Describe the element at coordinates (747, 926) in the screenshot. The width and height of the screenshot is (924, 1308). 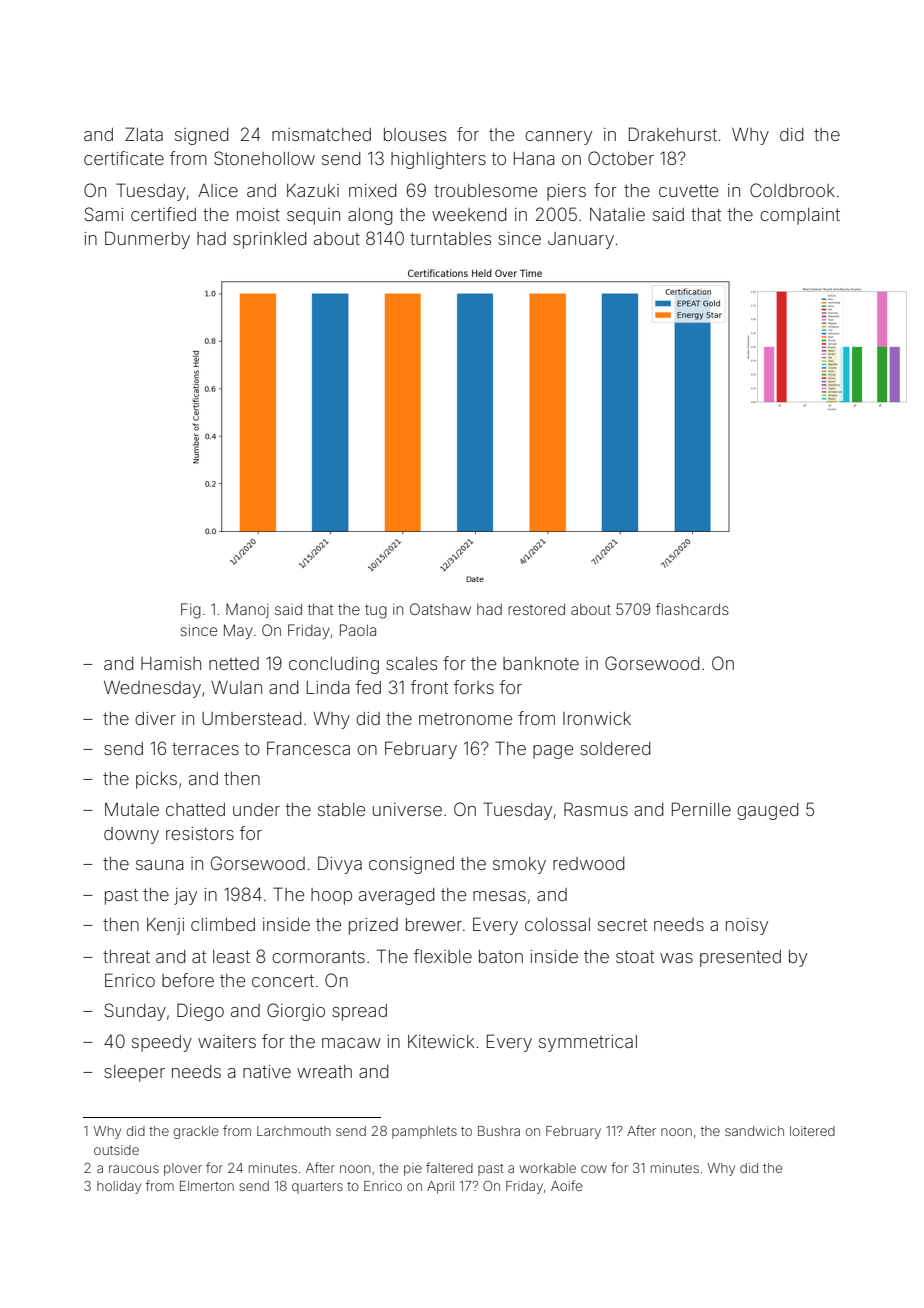
I see `noisy` at that location.
